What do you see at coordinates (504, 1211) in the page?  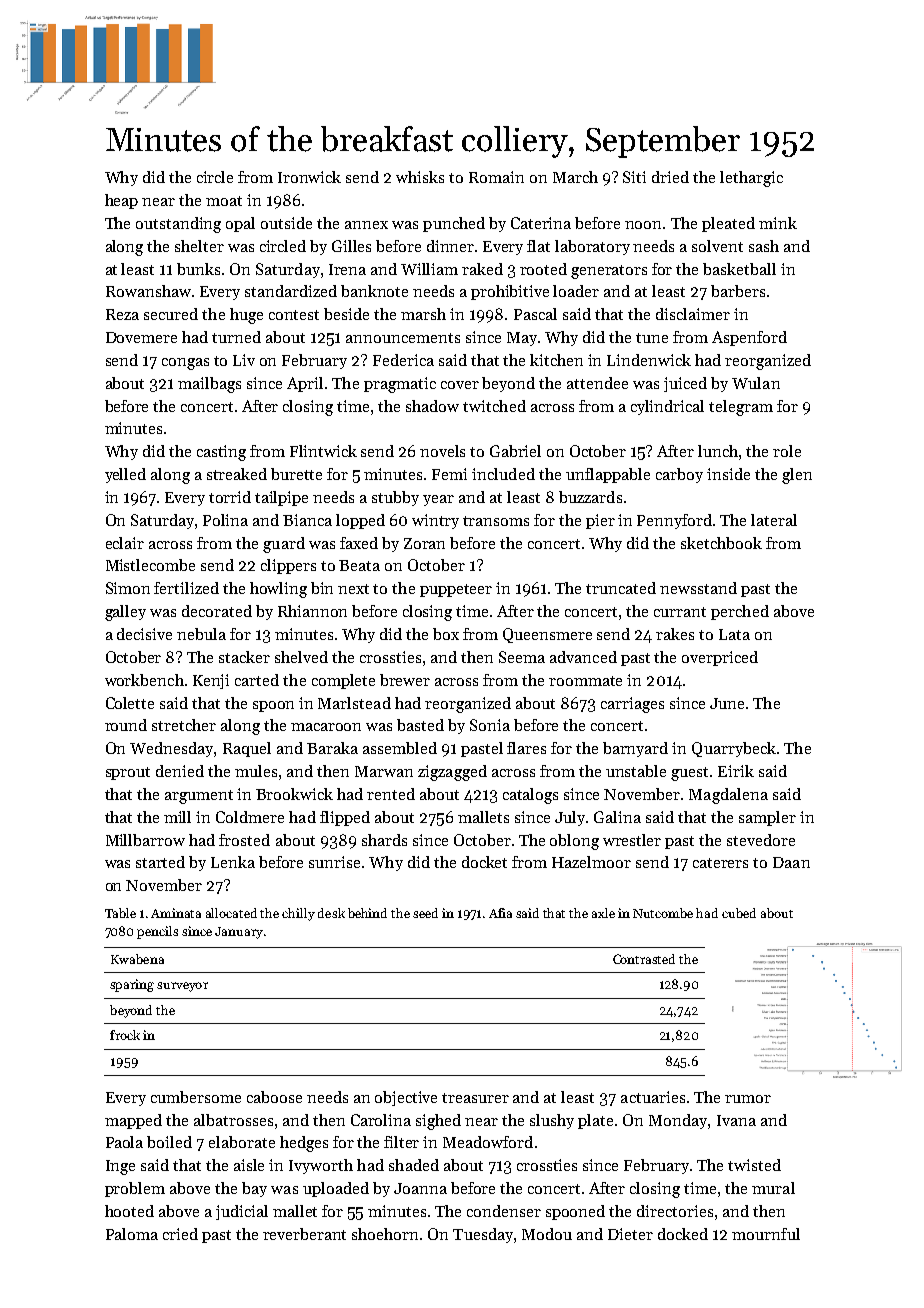 I see `condenser` at bounding box center [504, 1211].
